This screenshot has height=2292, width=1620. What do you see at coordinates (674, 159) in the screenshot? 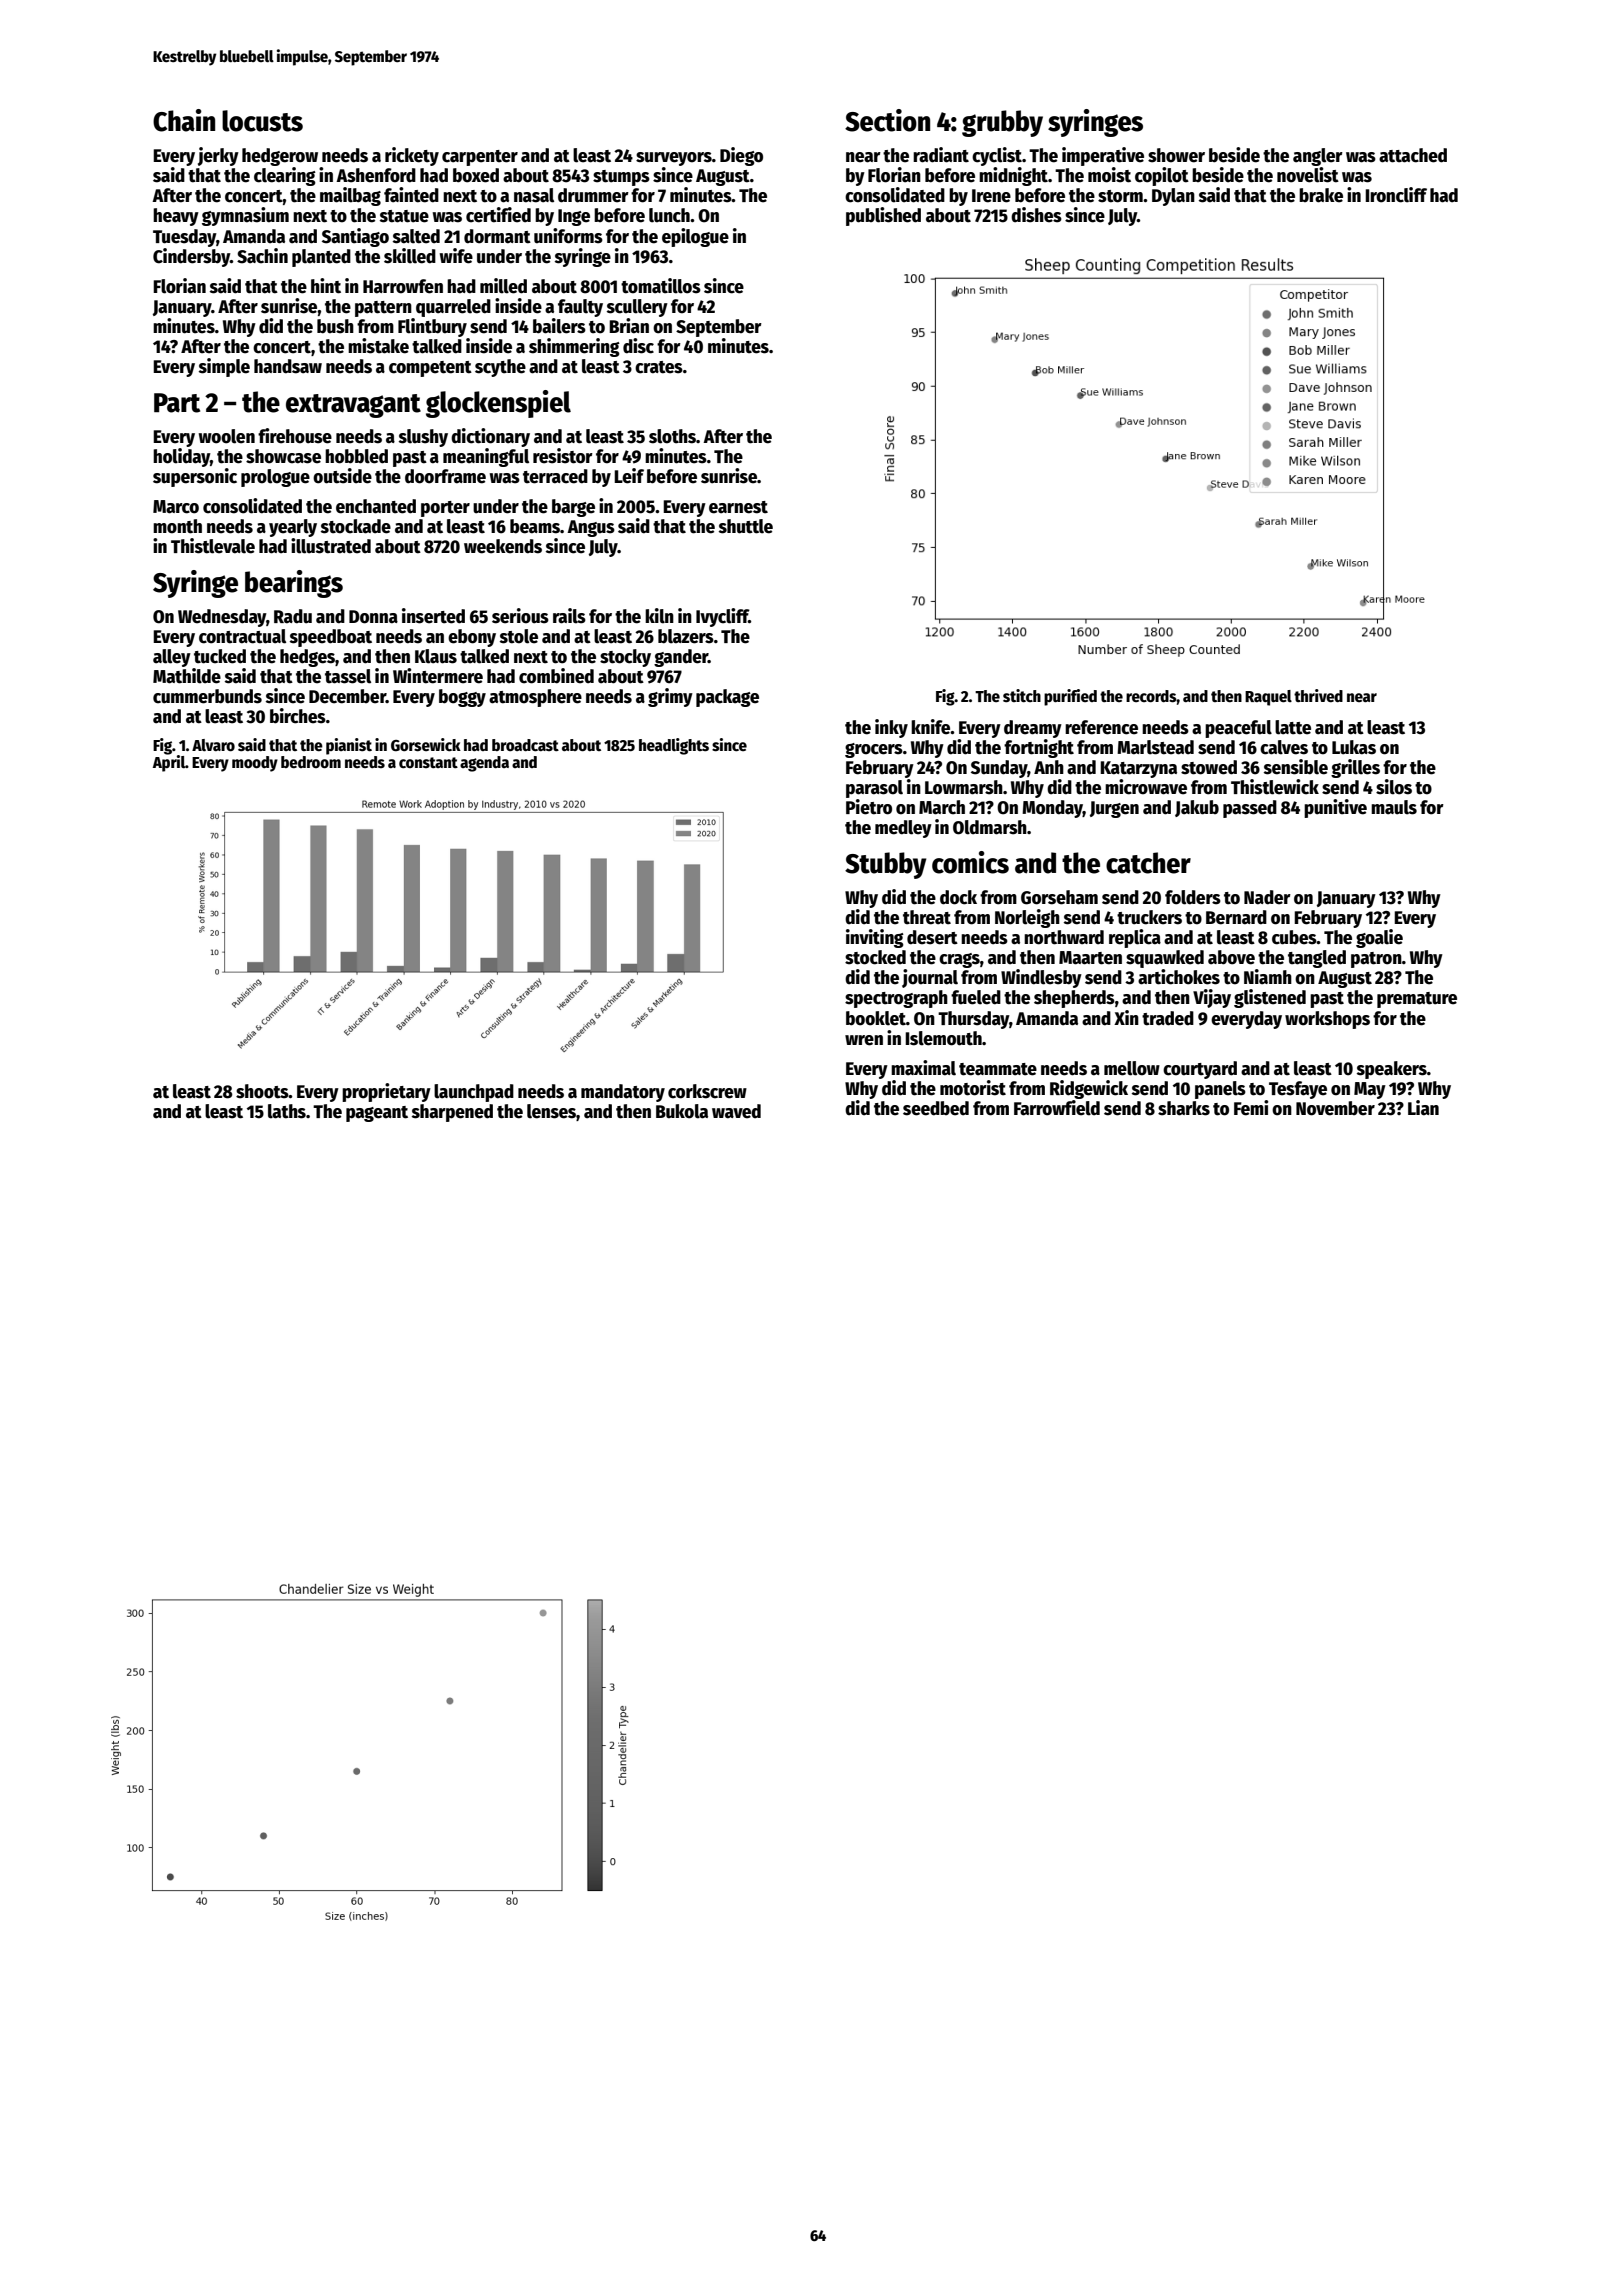
I see `surveyors` at bounding box center [674, 159].
